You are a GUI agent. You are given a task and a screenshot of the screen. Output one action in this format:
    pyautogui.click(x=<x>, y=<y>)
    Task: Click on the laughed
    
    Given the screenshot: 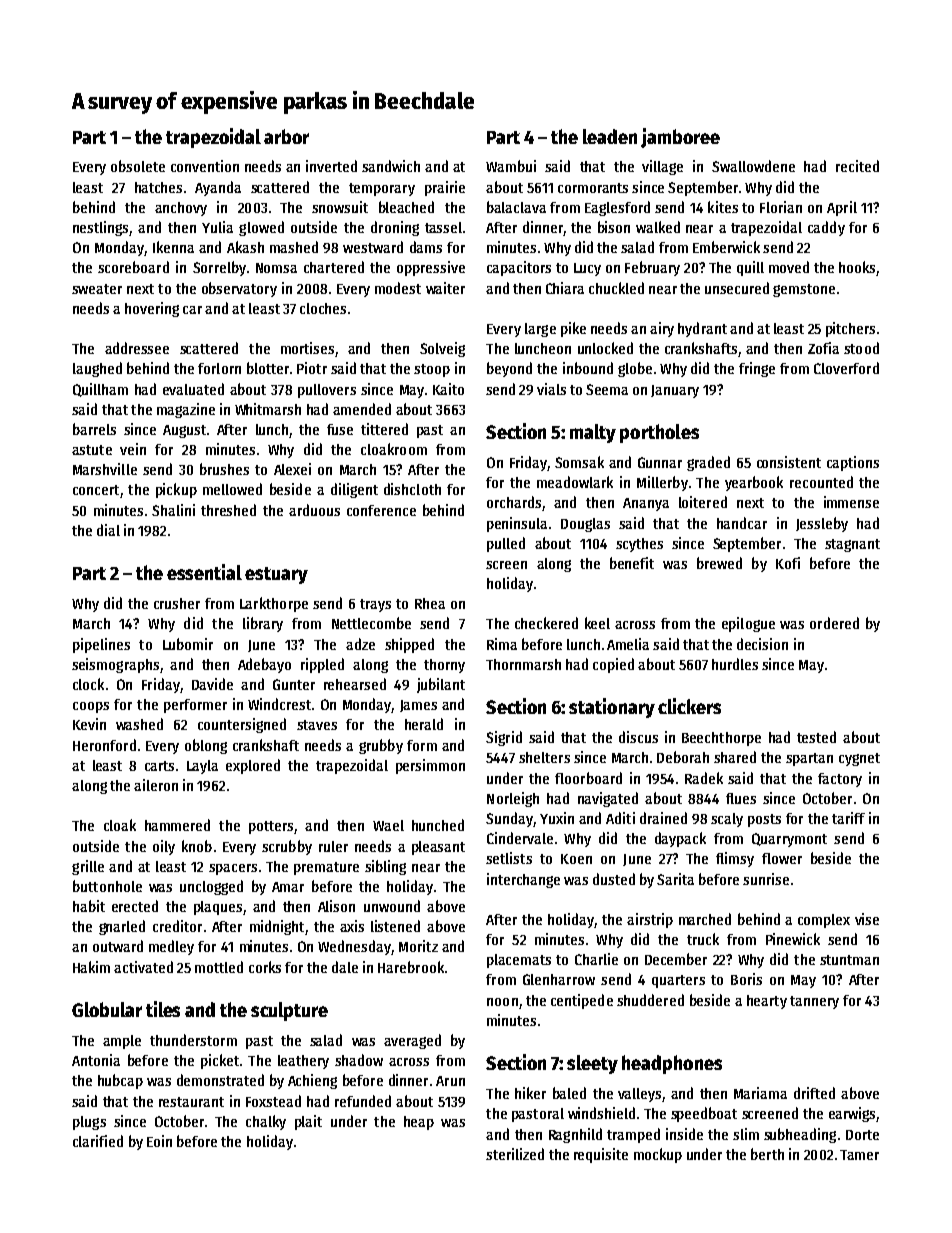 What is the action you would take?
    pyautogui.click(x=97, y=369)
